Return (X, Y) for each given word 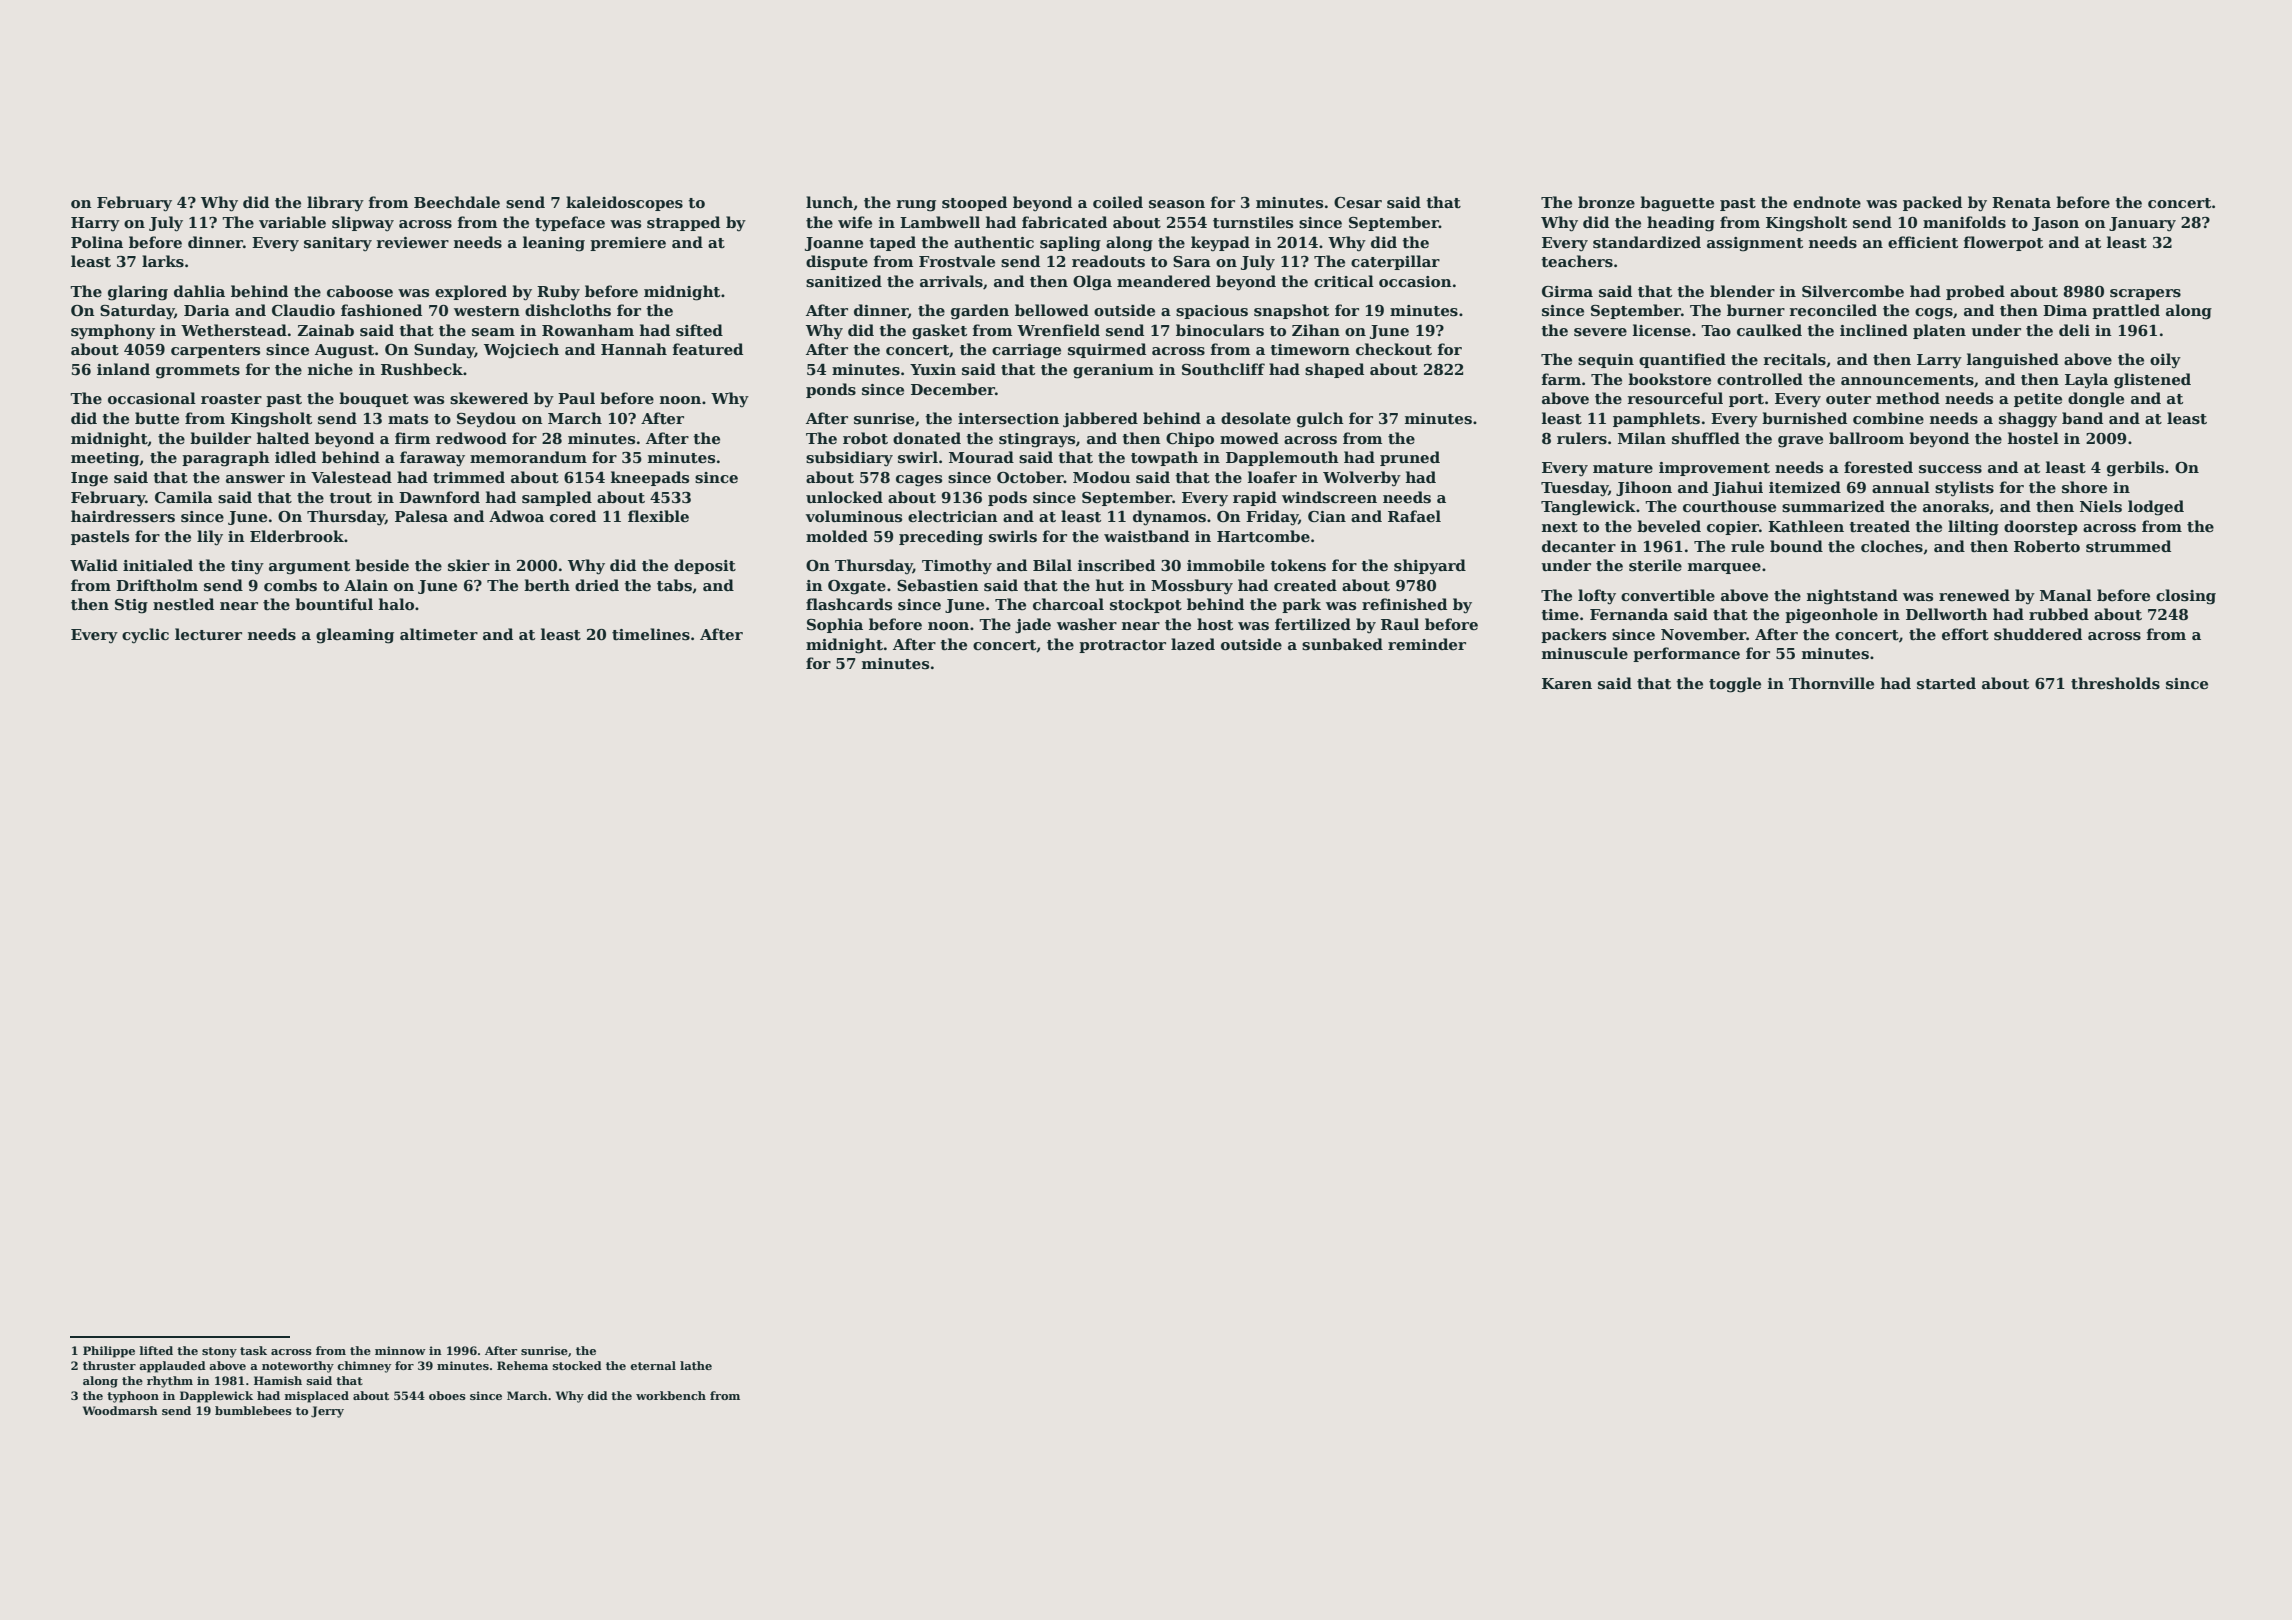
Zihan (1316, 330)
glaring (138, 293)
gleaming (355, 636)
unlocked (844, 497)
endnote (1827, 202)
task (253, 1350)
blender (1742, 291)
